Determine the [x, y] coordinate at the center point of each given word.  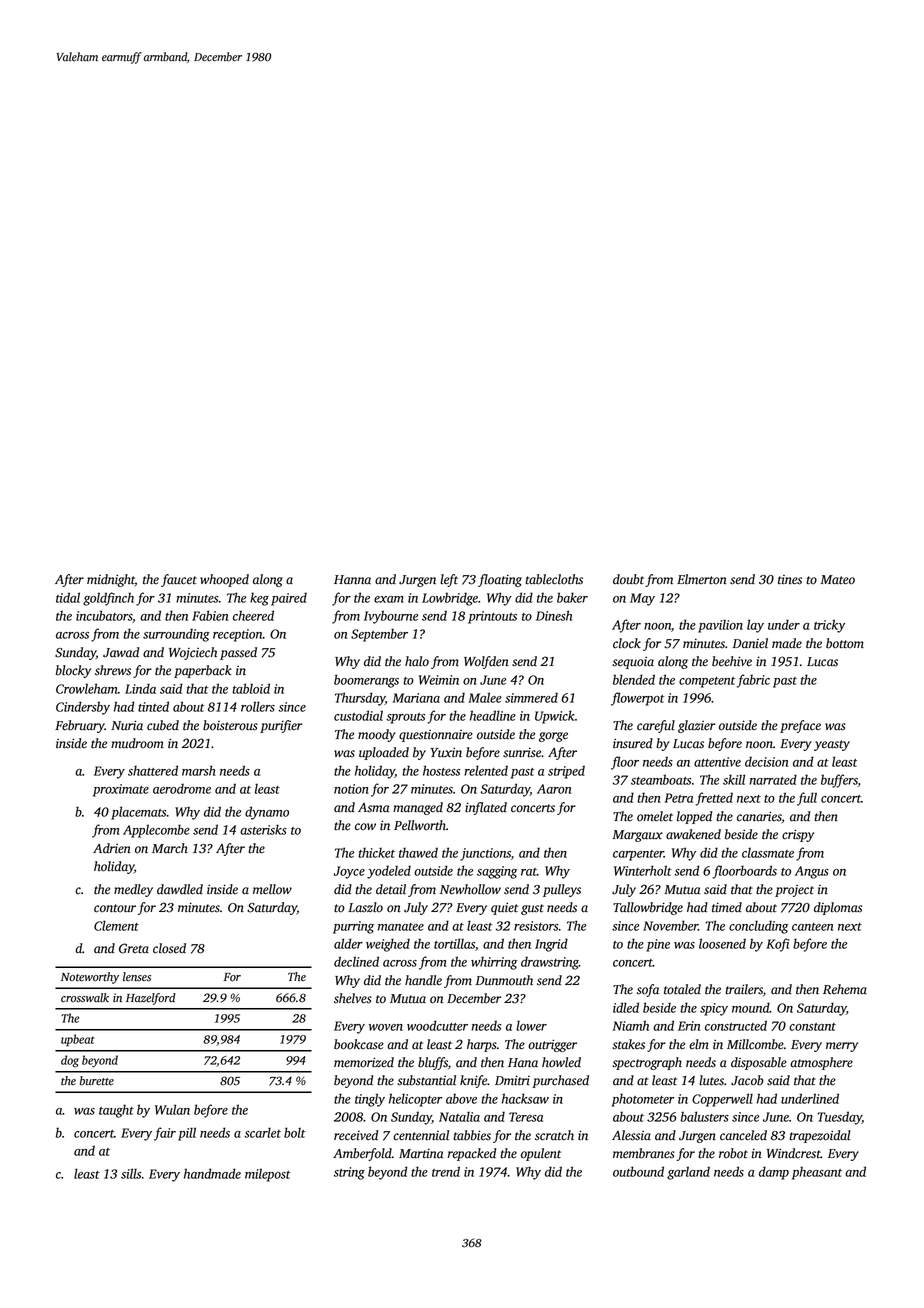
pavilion [720, 626]
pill [187, 1134]
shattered [153, 770]
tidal [68, 597]
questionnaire [436, 736]
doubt [628, 579]
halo [417, 661]
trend [446, 1171]
